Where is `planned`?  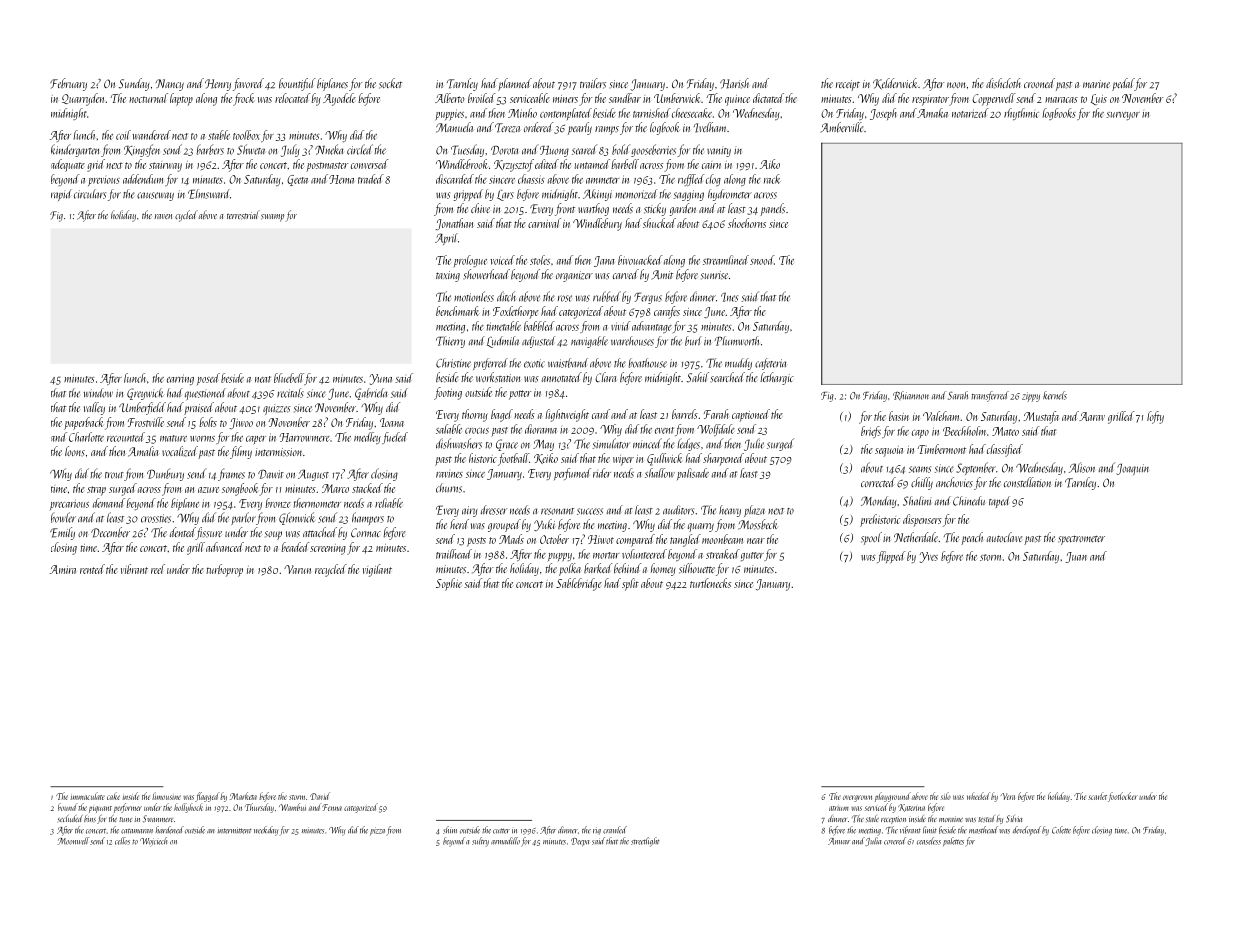 planned is located at coordinates (515, 84).
